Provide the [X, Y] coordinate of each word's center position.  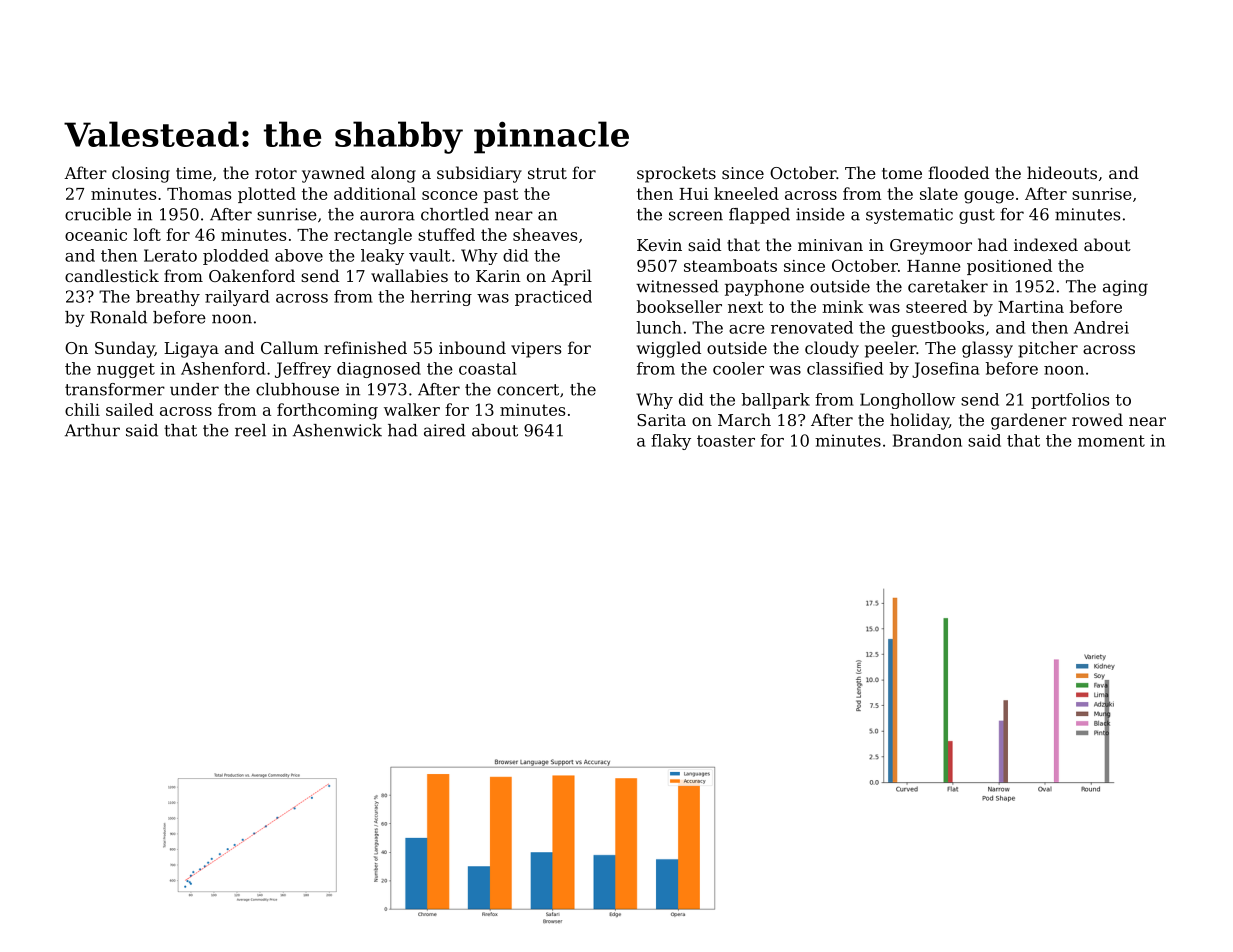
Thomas [199, 193]
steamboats [730, 265]
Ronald [118, 317]
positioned [1009, 267]
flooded [958, 172]
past [501, 195]
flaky [671, 442]
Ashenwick [337, 430]
